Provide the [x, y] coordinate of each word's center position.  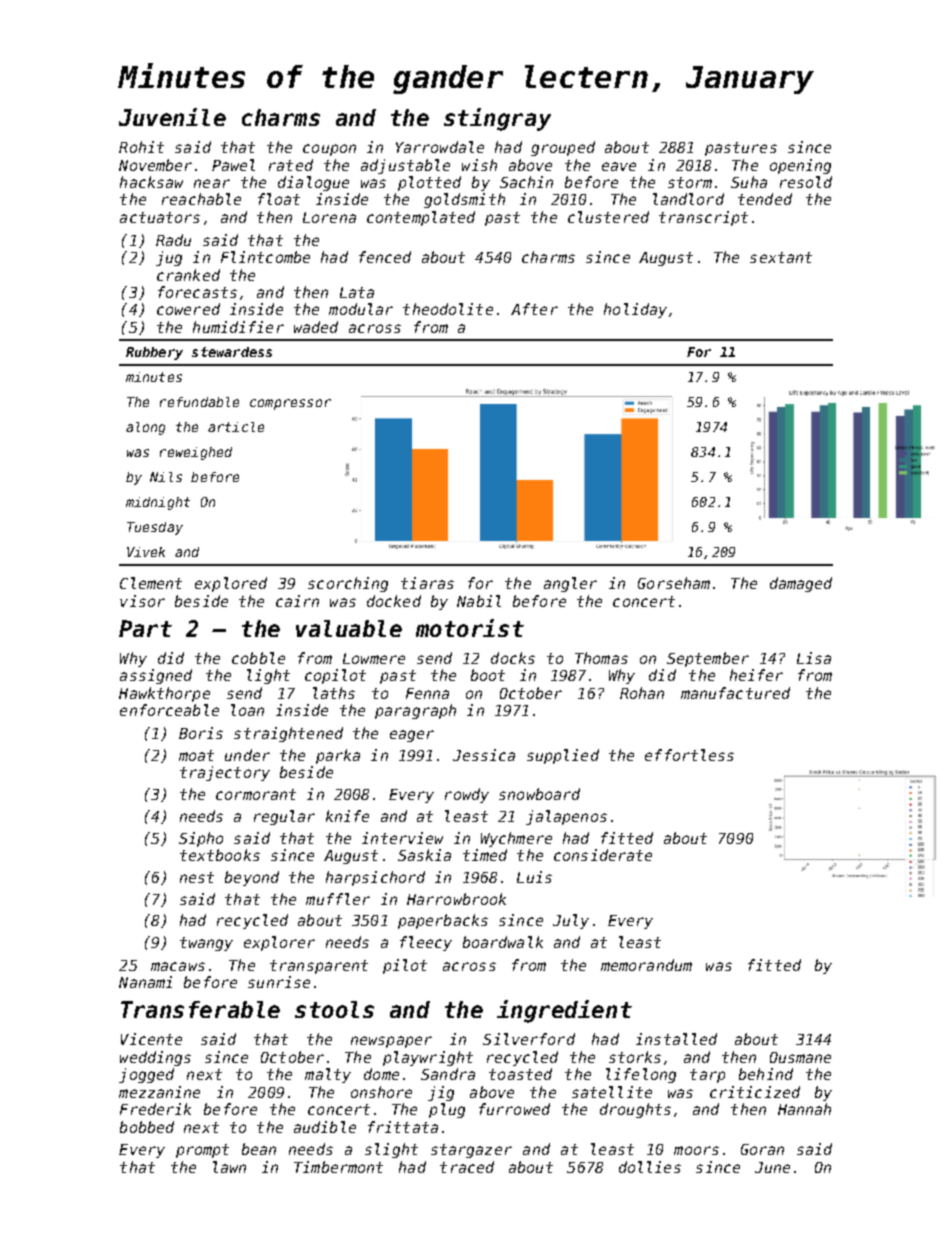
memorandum [646, 965]
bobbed [147, 1127]
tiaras [427, 583]
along [145, 428]
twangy [206, 944]
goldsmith [464, 200]
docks [513, 658]
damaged [801, 584]
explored [231, 584]
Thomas [601, 658]
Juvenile [172, 117]
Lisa [814, 658]
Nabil [479, 601]
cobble [258, 658]
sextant [781, 257]
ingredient [564, 1011]
